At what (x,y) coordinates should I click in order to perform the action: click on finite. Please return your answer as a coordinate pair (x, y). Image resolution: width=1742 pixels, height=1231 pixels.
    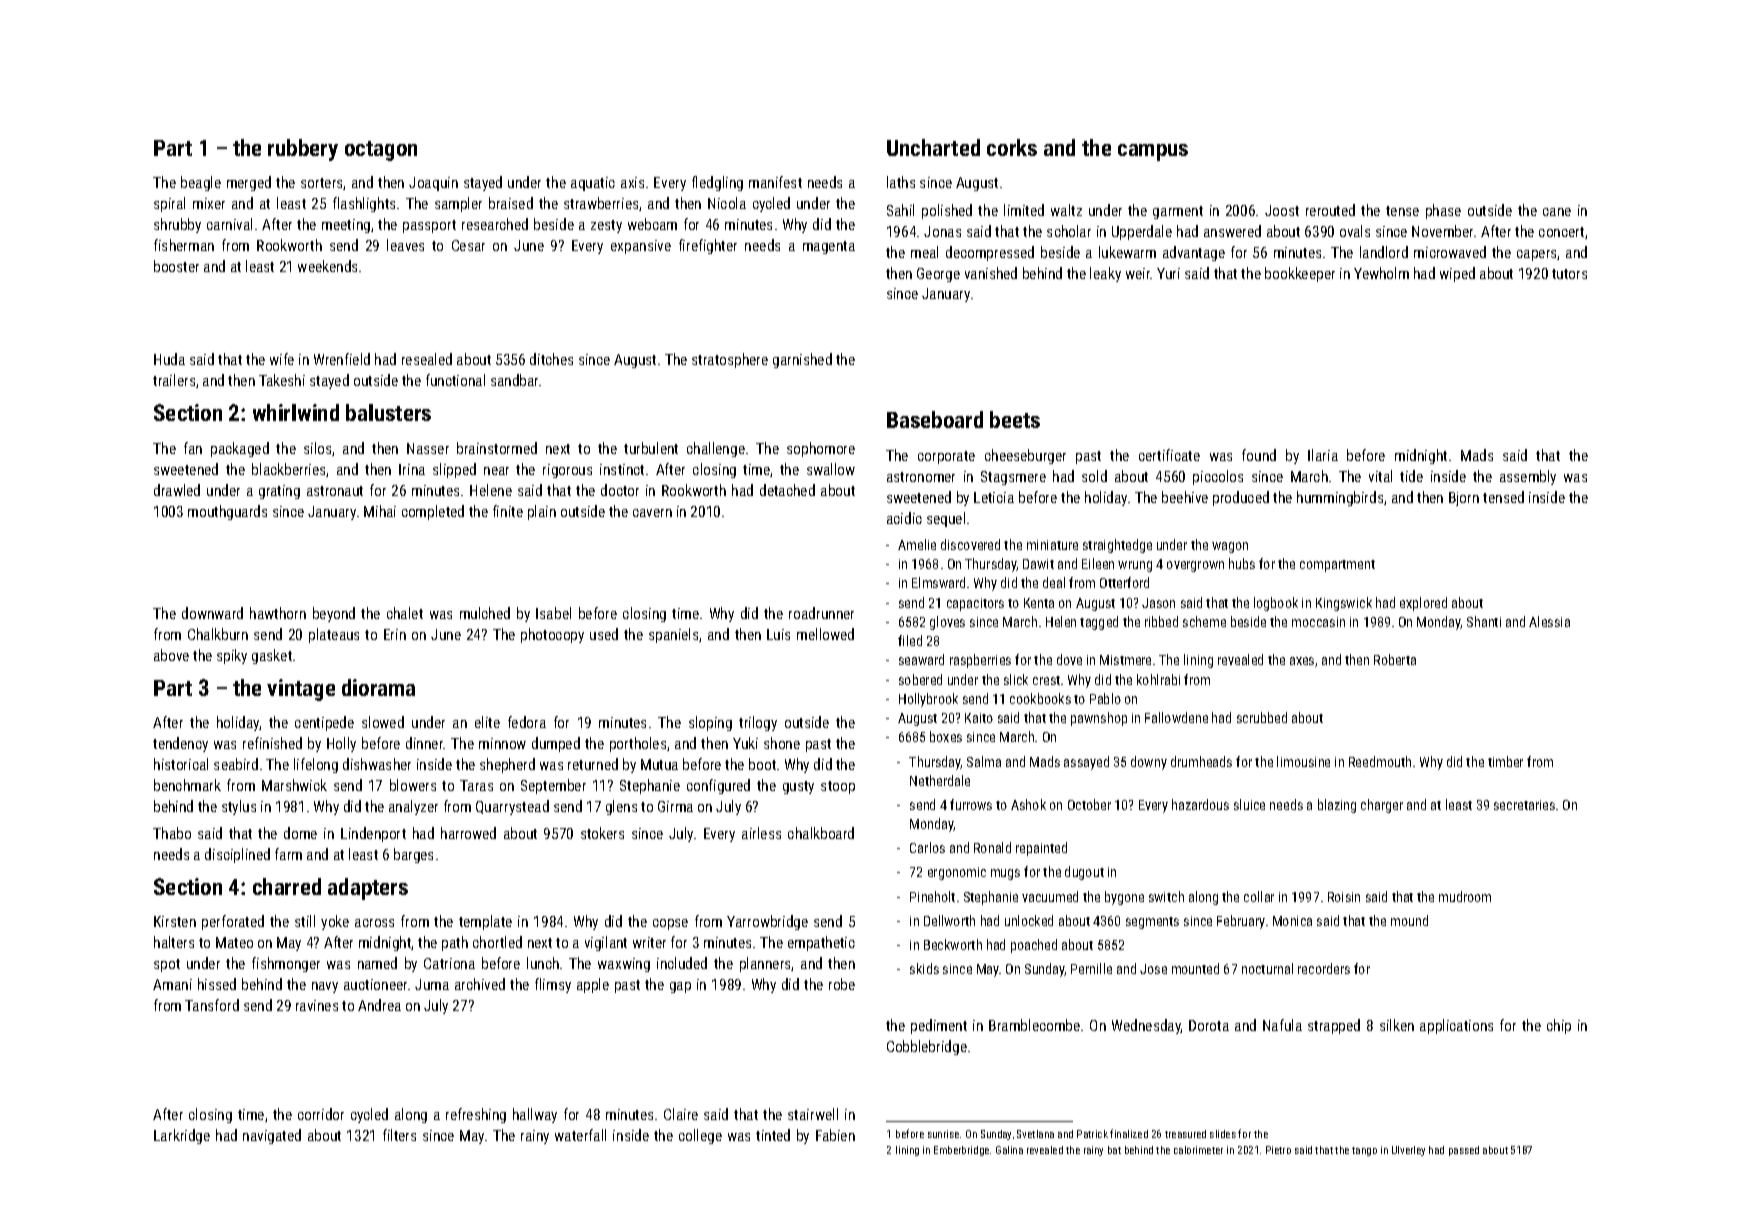
    Looking at the image, I should click on (508, 511).
